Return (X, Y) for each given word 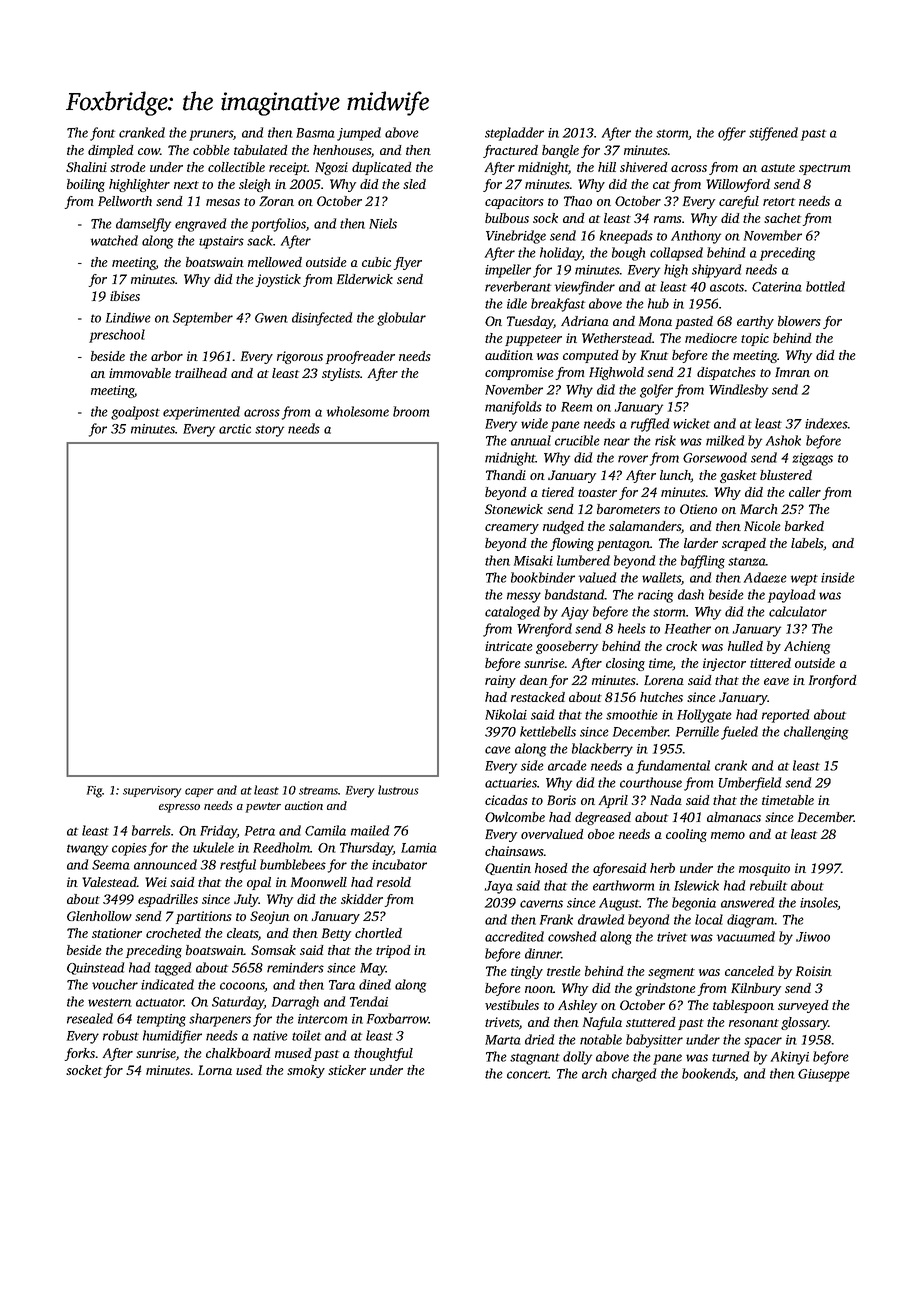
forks (80, 1054)
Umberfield (750, 784)
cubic (376, 262)
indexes (826, 423)
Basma (315, 133)
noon (539, 989)
